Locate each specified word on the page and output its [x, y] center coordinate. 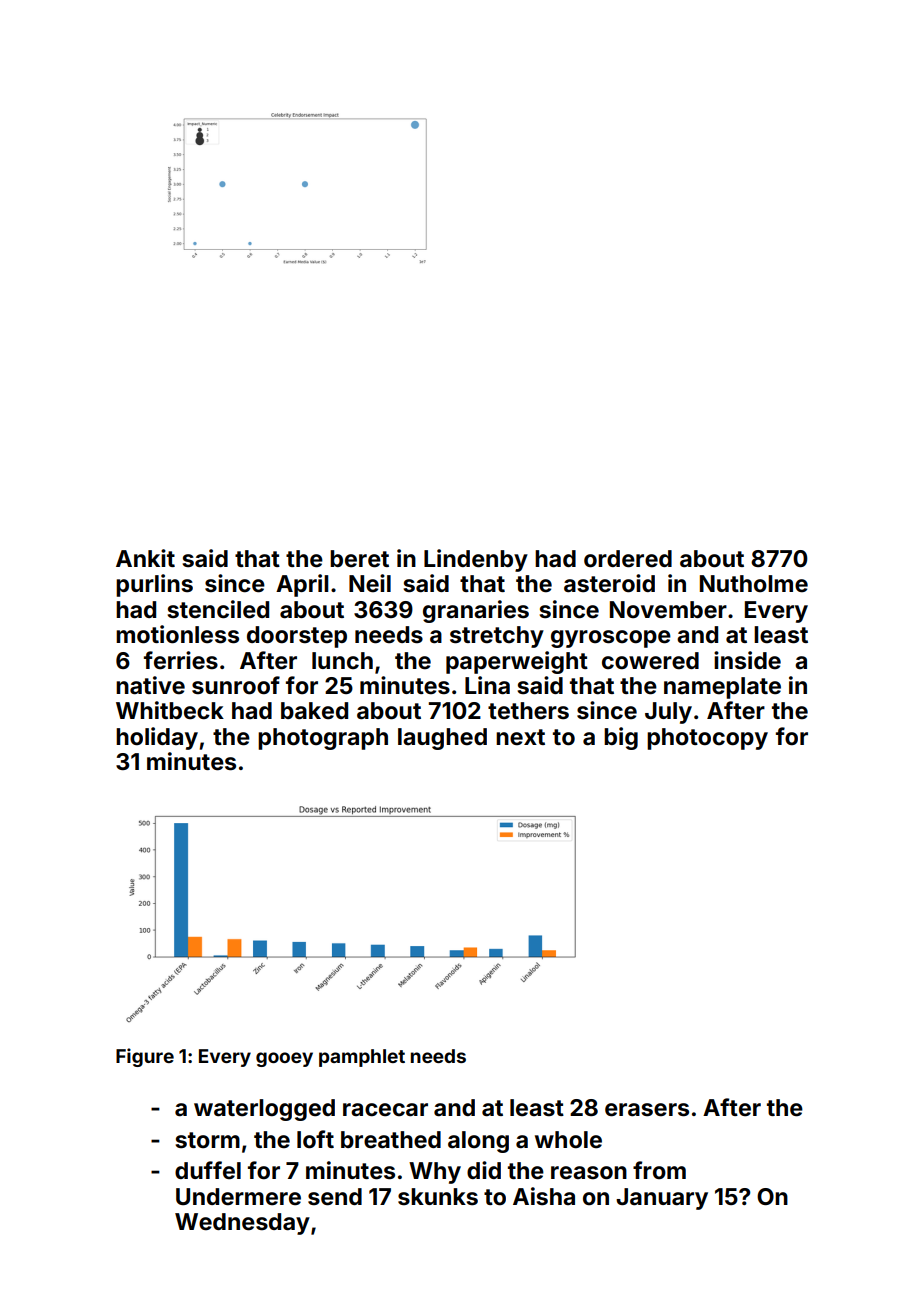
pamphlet [362, 1058]
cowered [650, 661]
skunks [438, 1197]
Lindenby [476, 560]
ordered [628, 559]
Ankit [145, 558]
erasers [647, 1110]
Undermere [238, 1197]
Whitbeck [170, 710]
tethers [528, 711]
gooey [284, 1059]
